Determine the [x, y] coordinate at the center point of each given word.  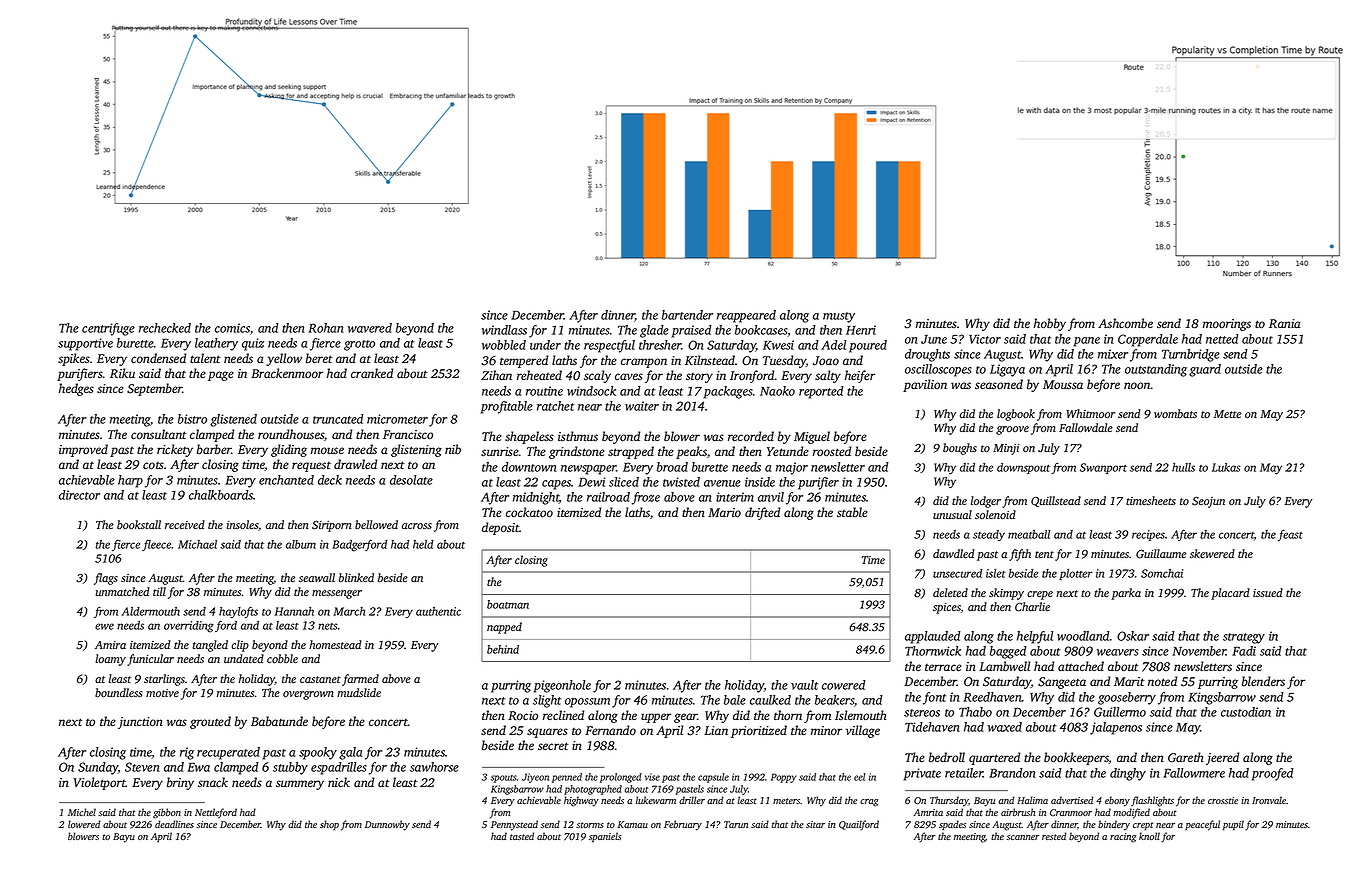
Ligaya [1007, 370]
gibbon [167, 813]
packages [728, 392]
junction [140, 723]
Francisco [408, 434]
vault [804, 685]
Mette [1227, 414]
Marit [1129, 681]
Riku [122, 373]
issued [1268, 592]
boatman [508, 604]
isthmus [578, 436]
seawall [317, 577]
